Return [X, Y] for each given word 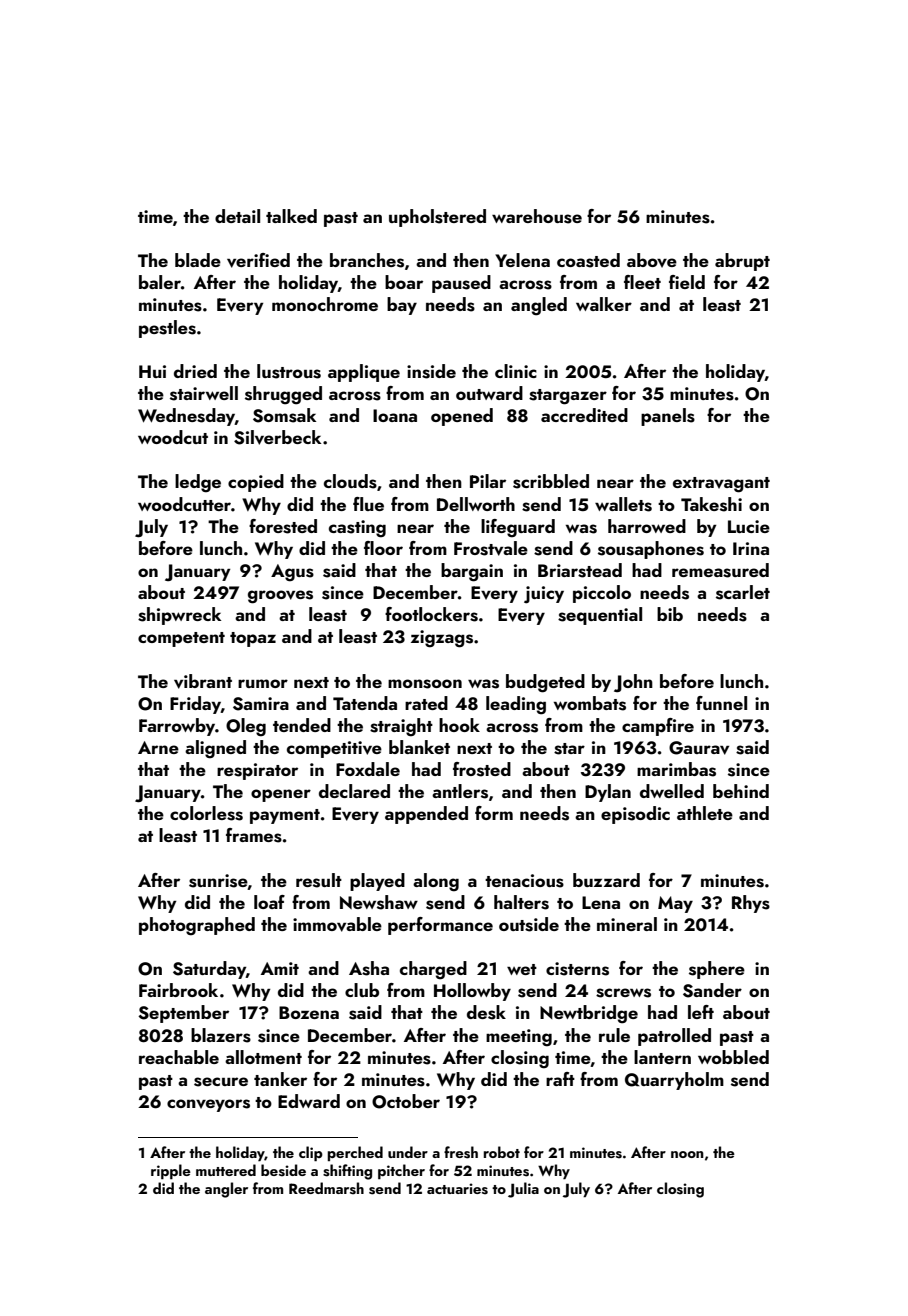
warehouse [537, 216]
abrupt [742, 262]
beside [283, 1170]
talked [291, 216]
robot [502, 1152]
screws [623, 993]
